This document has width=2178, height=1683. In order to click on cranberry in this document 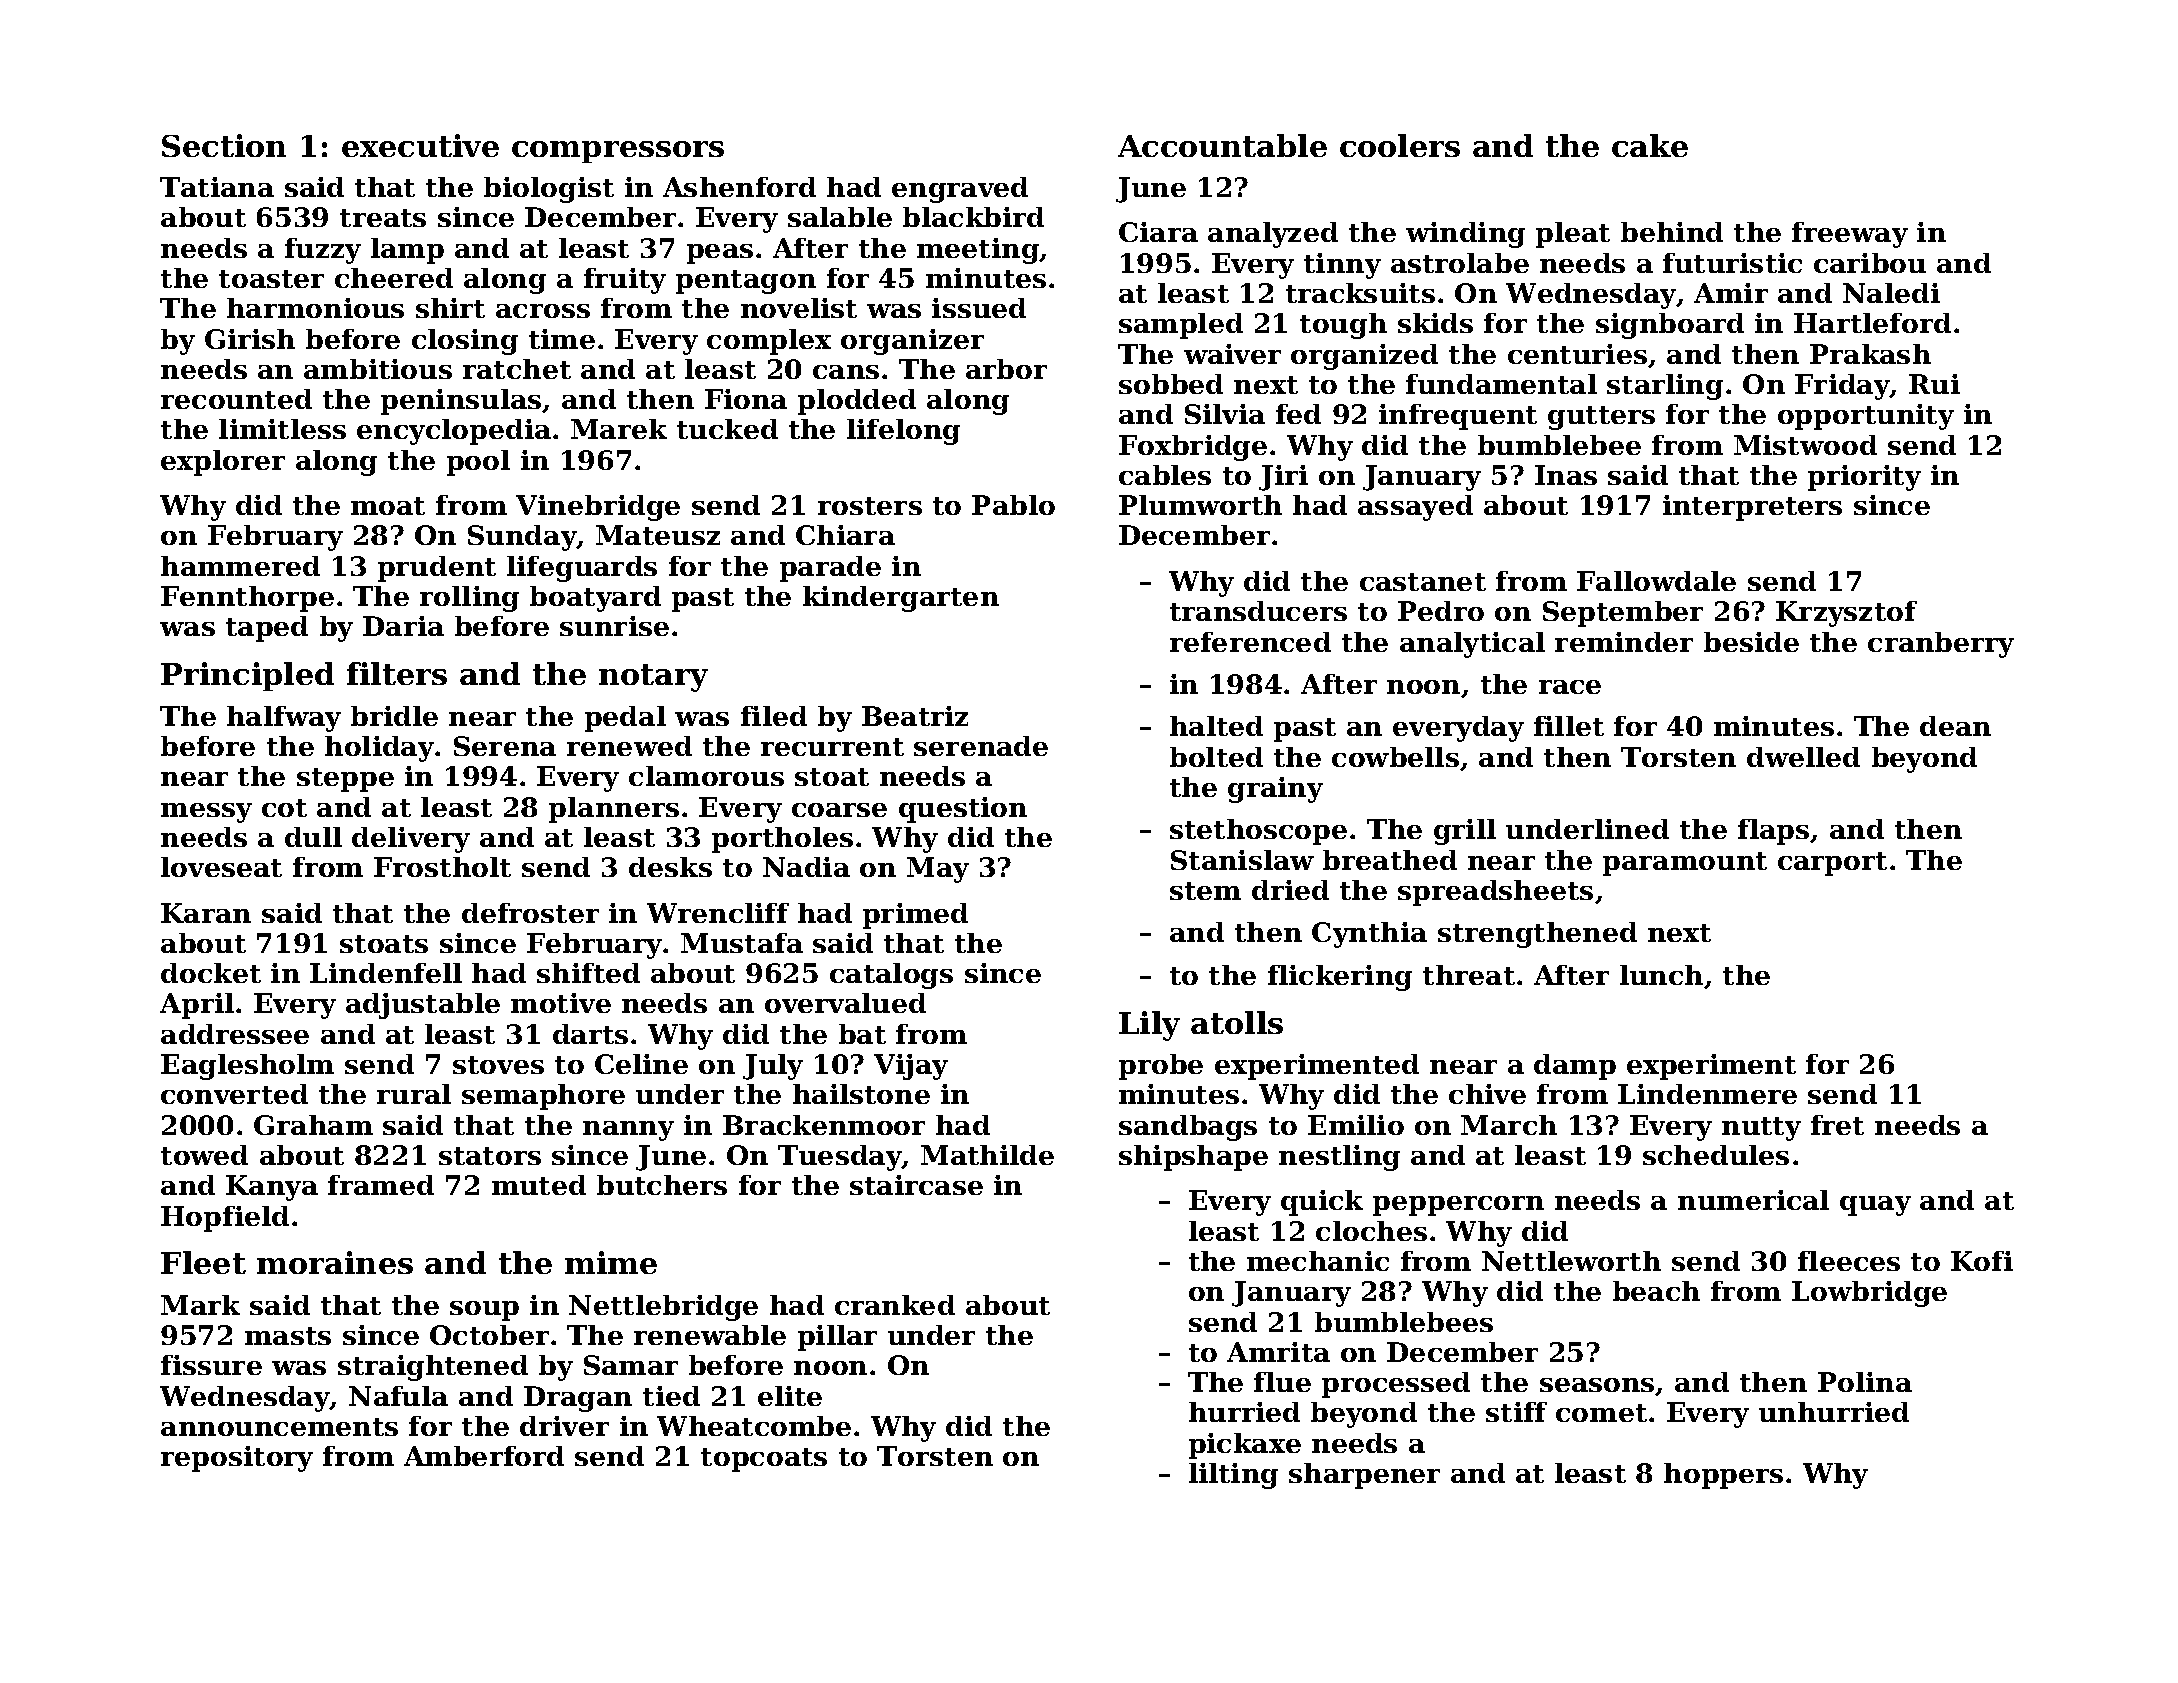, I will do `click(1941, 645)`.
